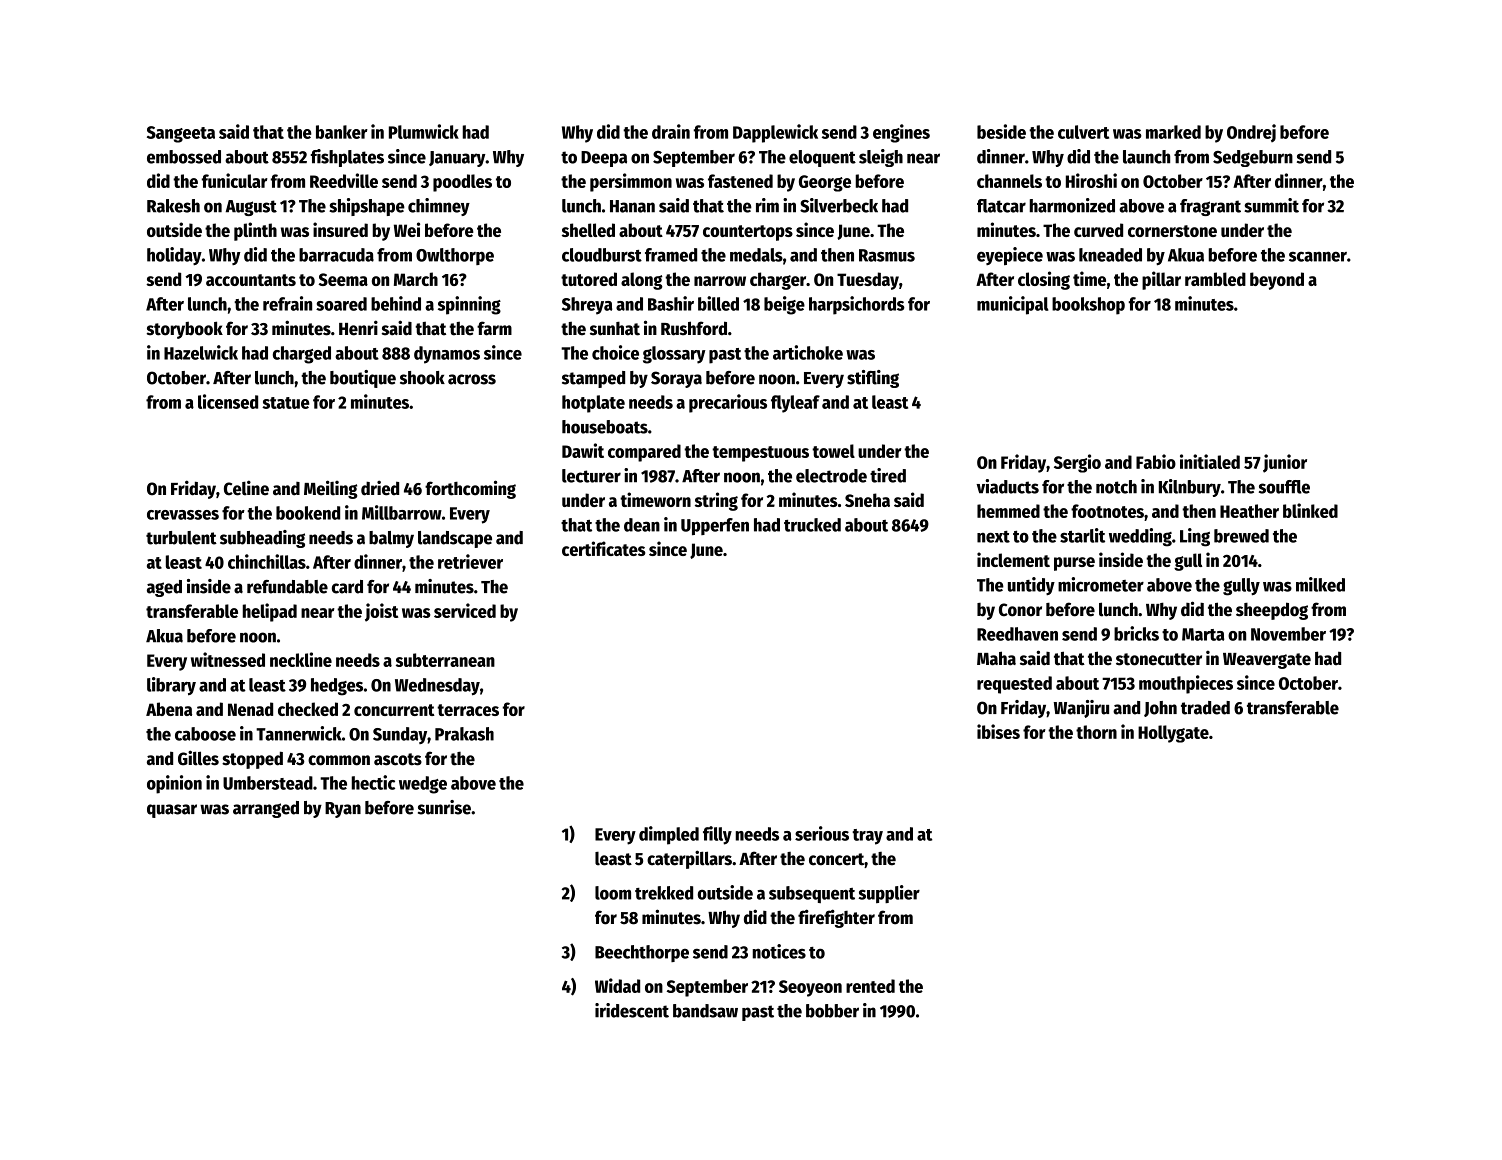 The width and height of the document is (1502, 1160). Describe the element at coordinates (398, 759) in the document. I see `ascots` at that location.
